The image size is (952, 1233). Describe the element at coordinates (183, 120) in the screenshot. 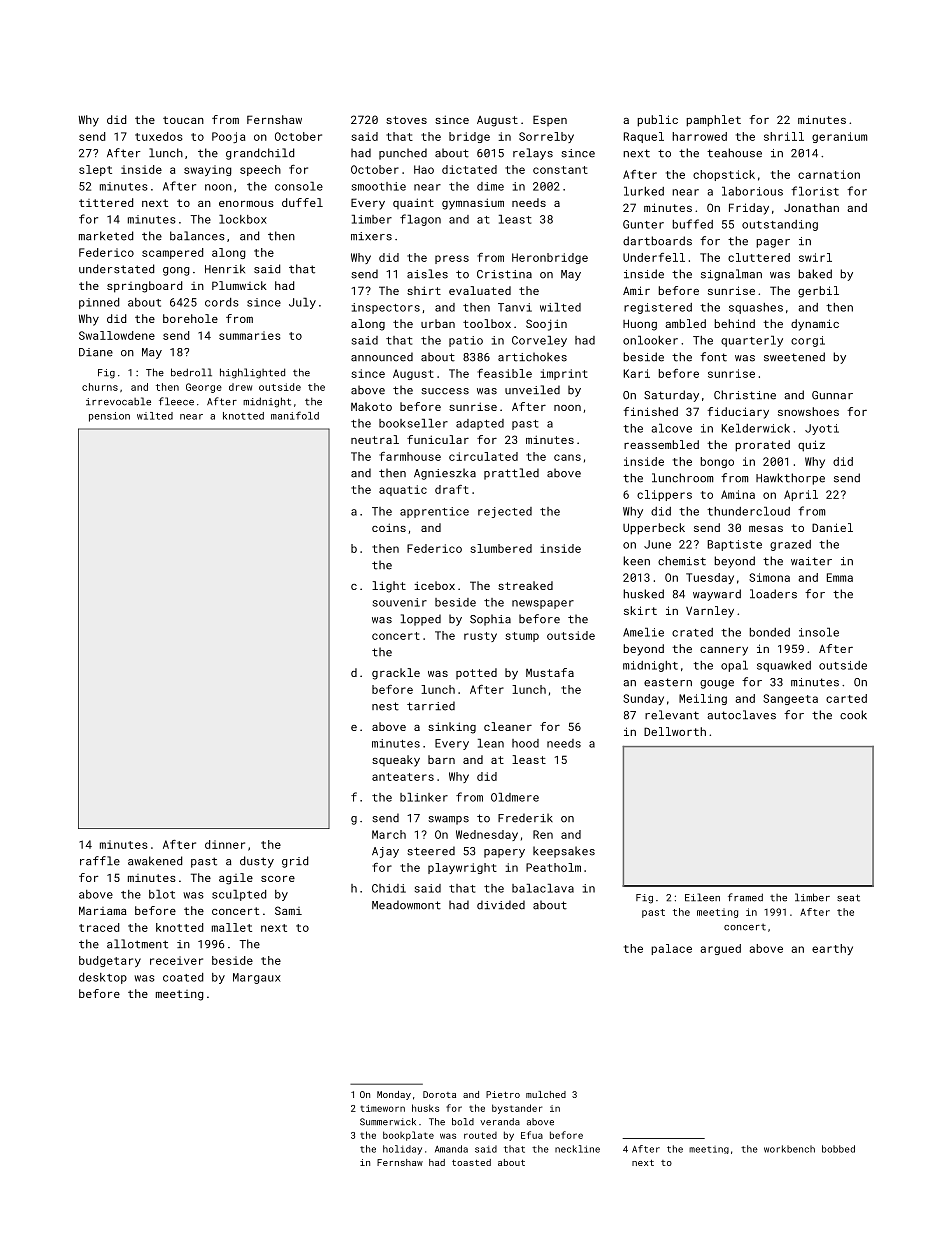

I see `toucan` at that location.
